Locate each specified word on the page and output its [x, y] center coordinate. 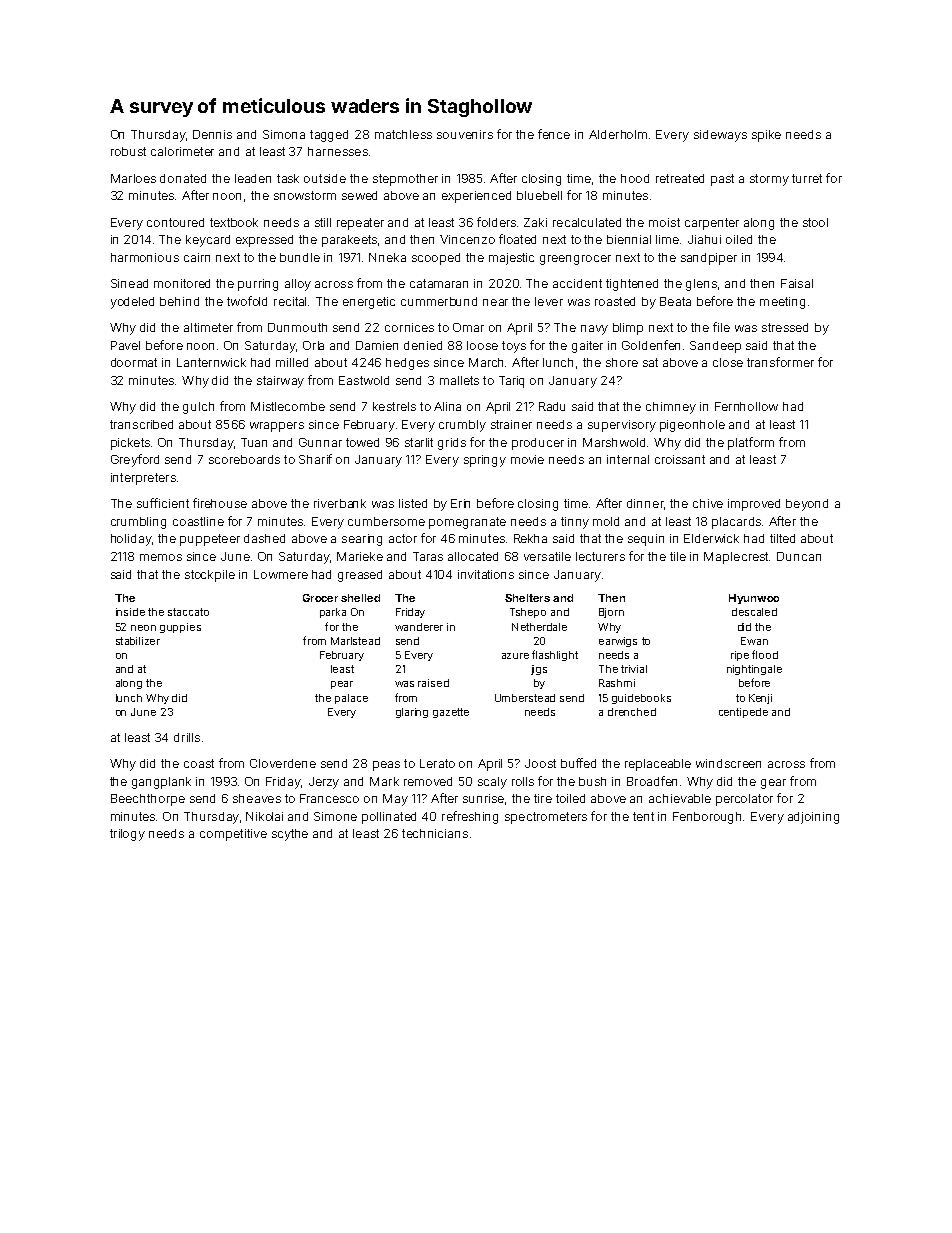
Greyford [135, 460]
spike [766, 136]
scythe [290, 835]
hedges [407, 364]
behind [179, 301]
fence [554, 134]
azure [515, 656]
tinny [575, 523]
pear [342, 685]
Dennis [212, 134]
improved [754, 505]
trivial [634, 669]
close [728, 362]
